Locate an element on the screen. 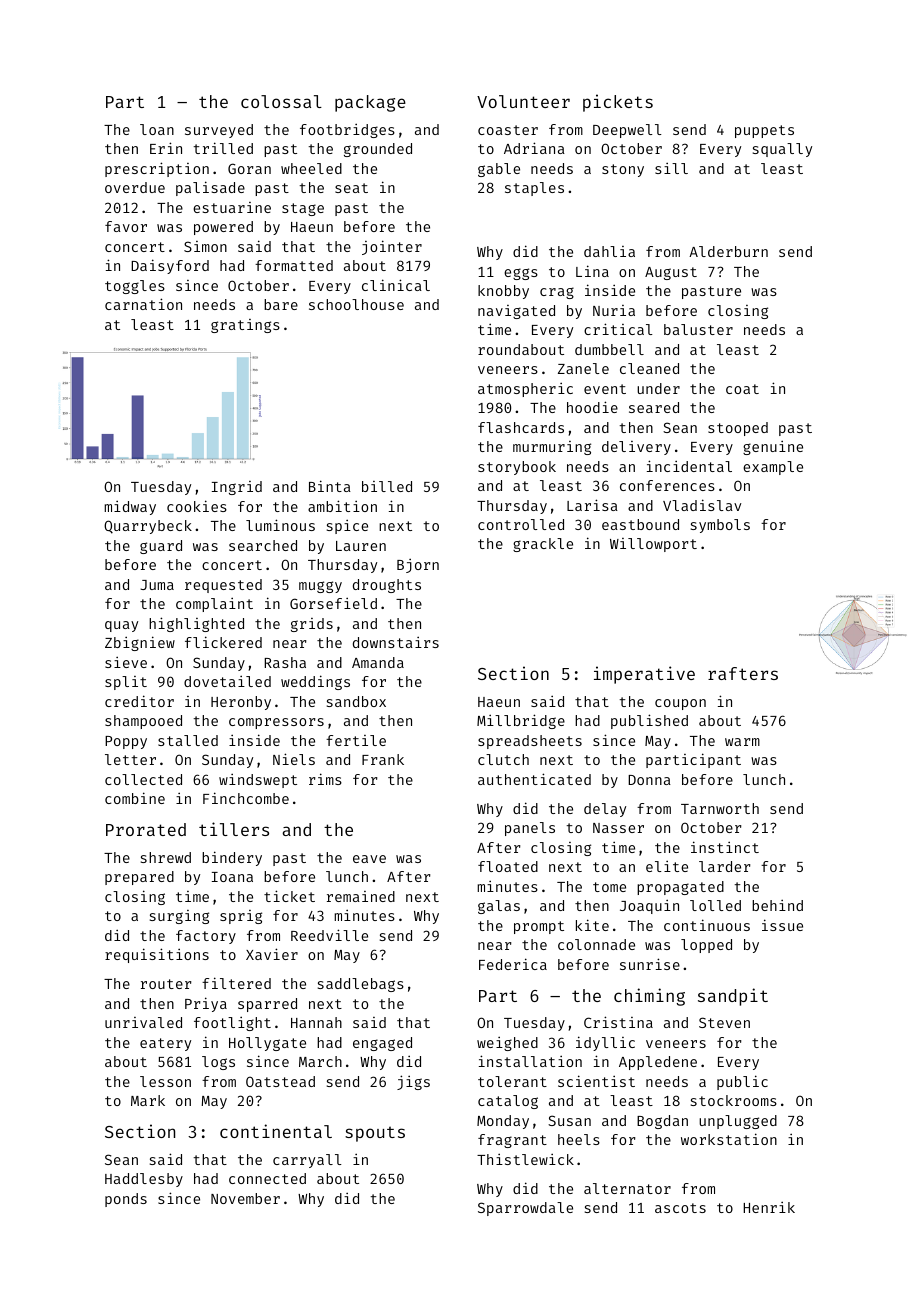  gratings is located at coordinates (245, 326).
